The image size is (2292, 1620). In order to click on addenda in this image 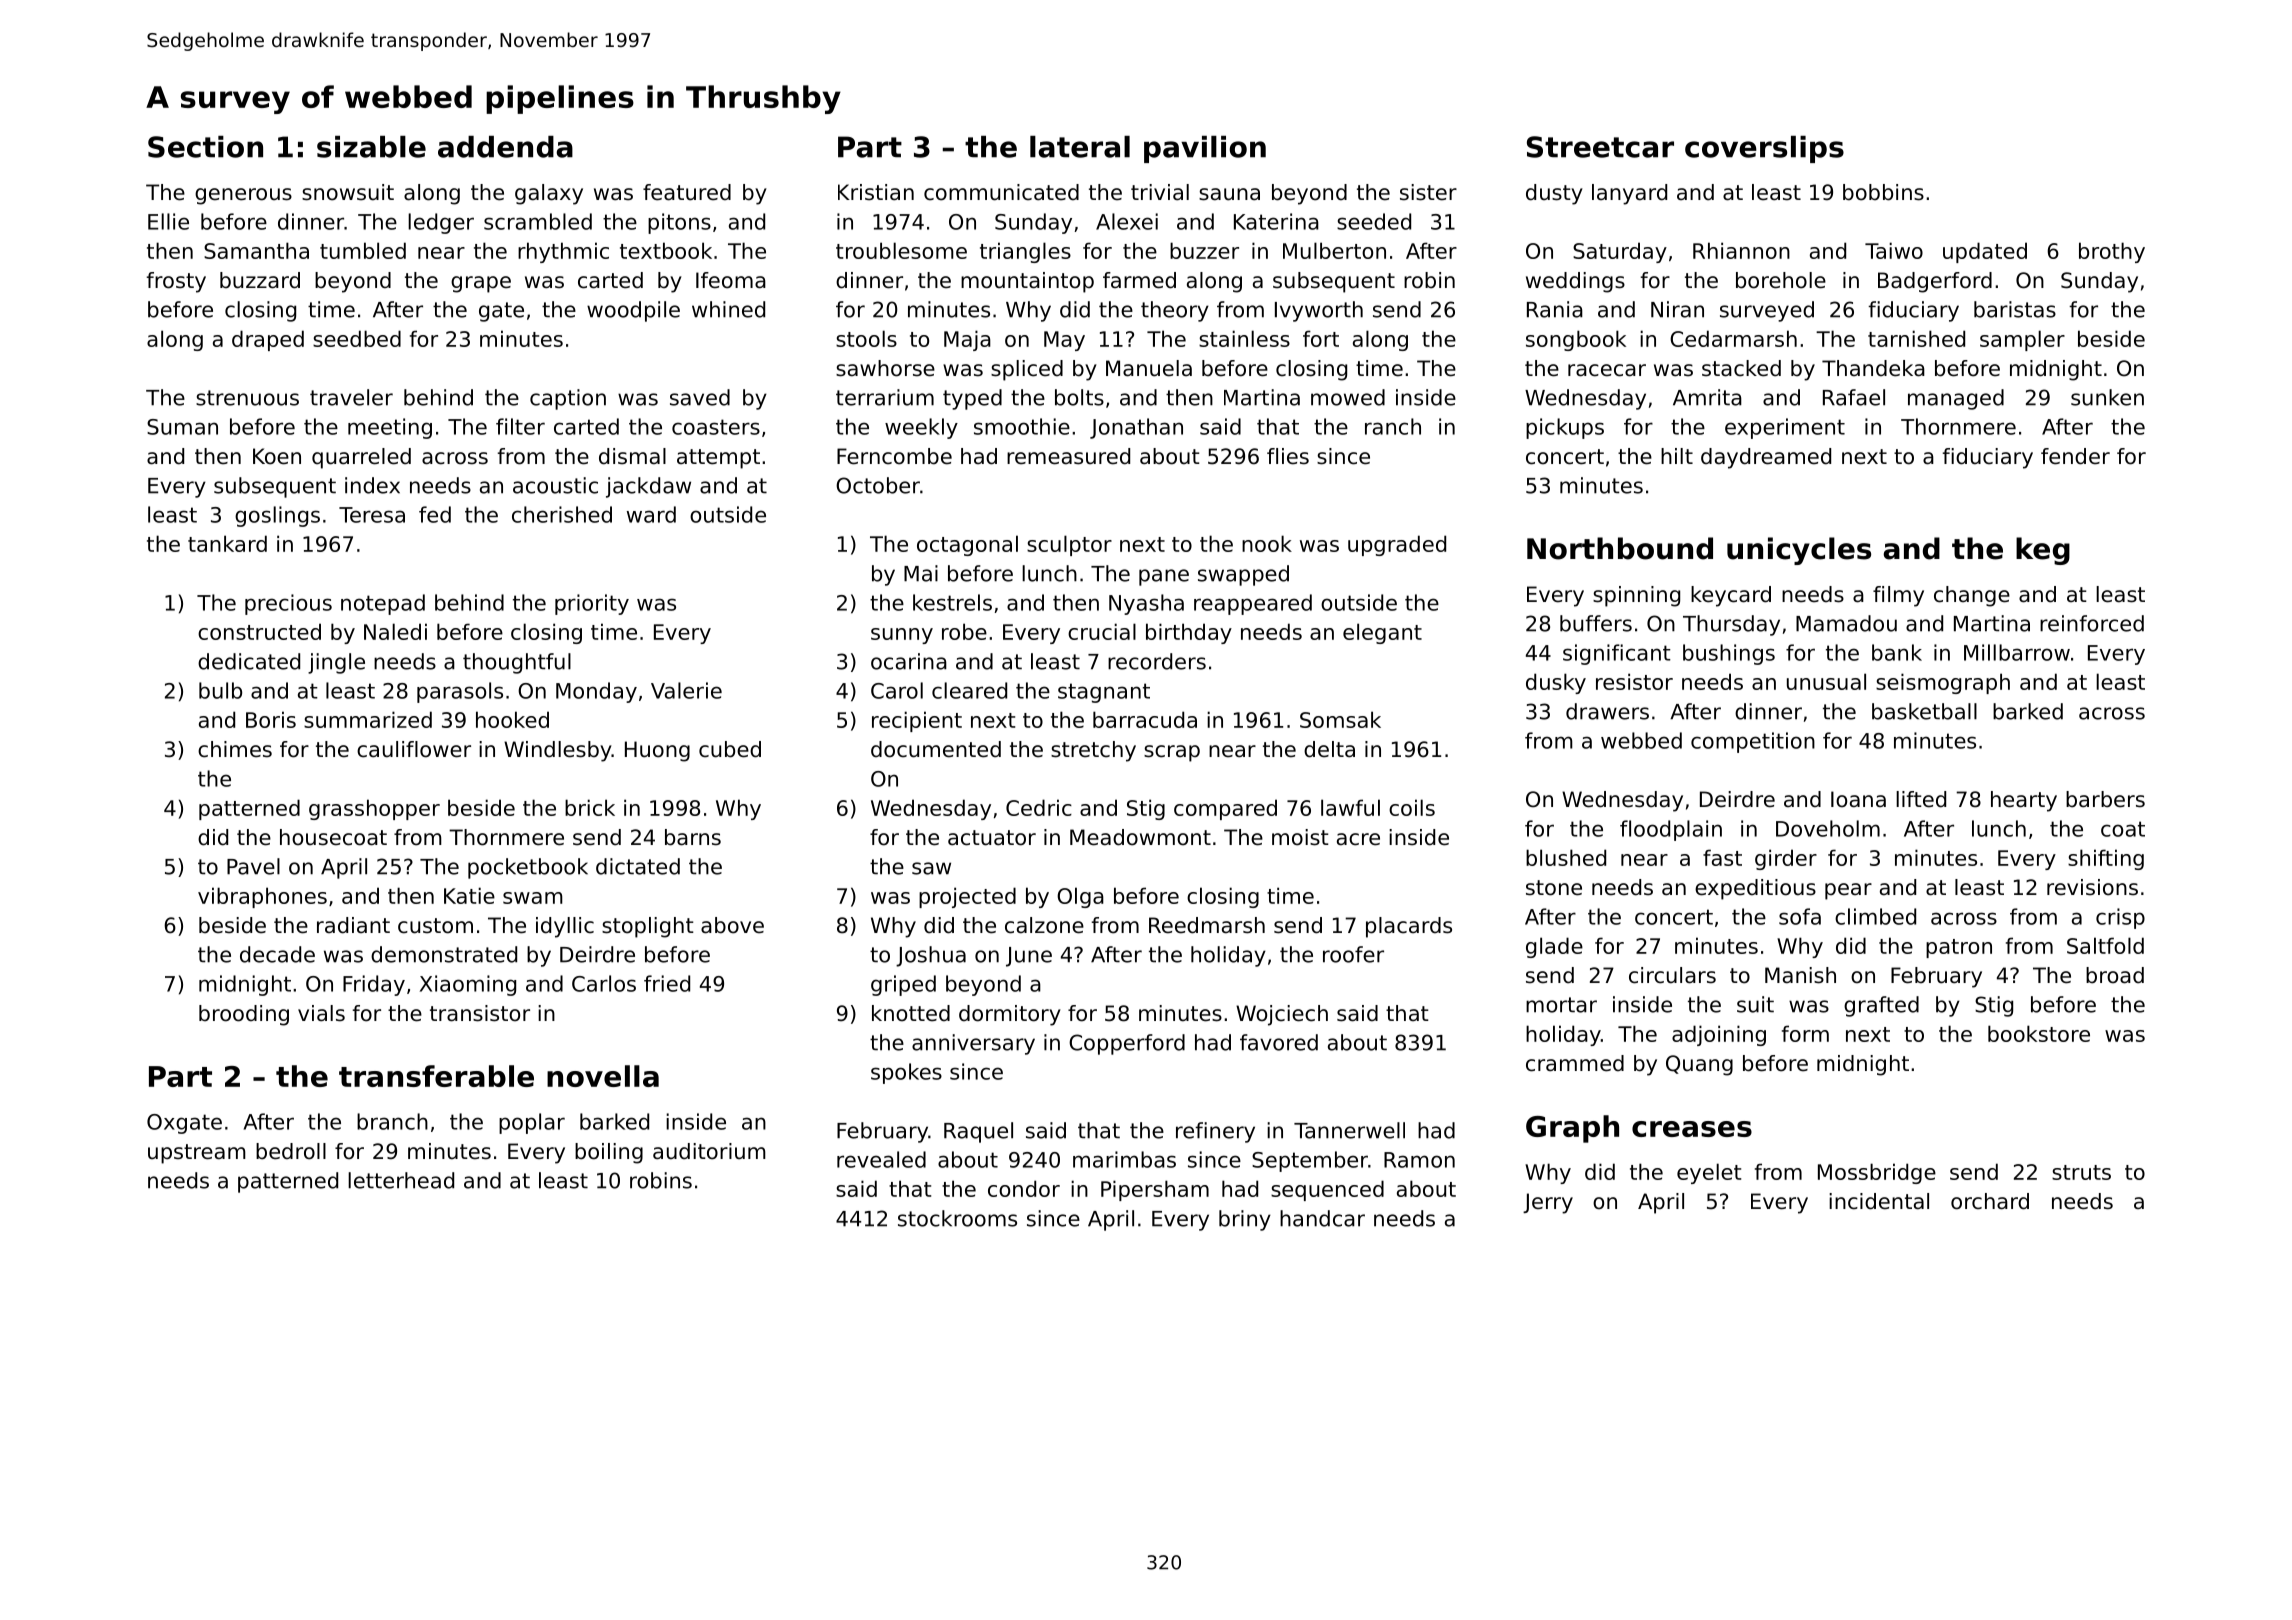, I will do `click(505, 147)`.
